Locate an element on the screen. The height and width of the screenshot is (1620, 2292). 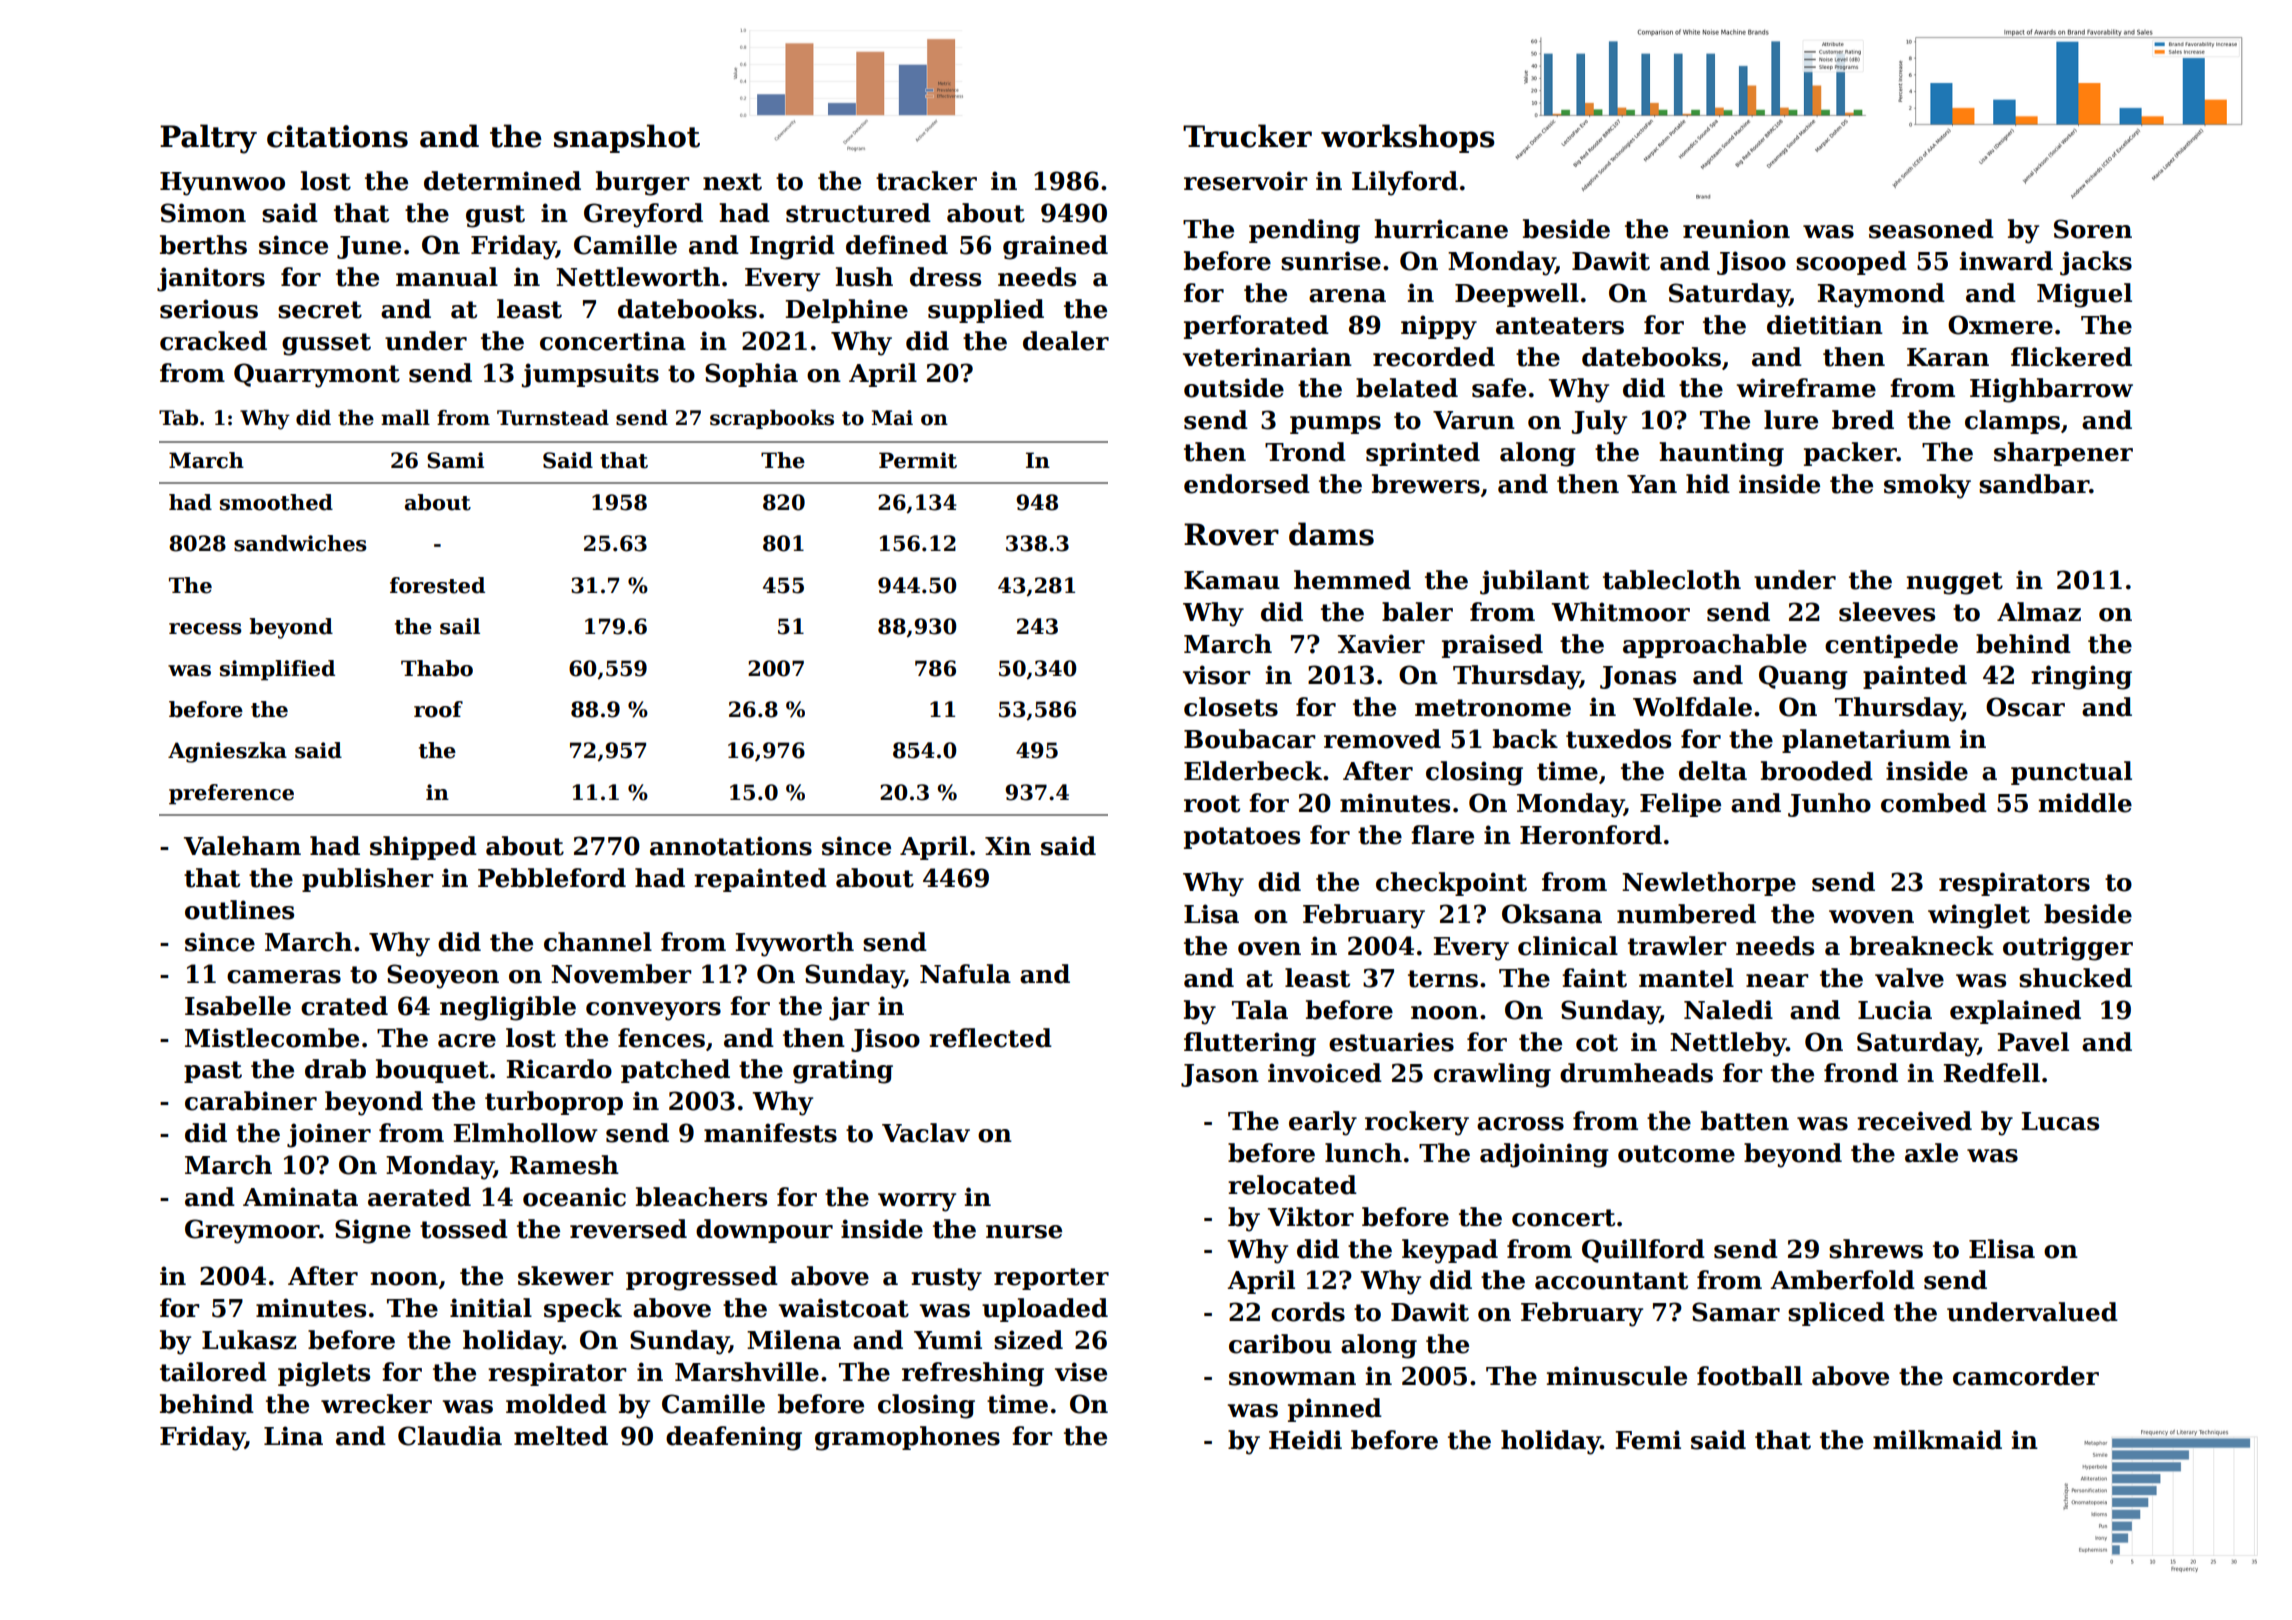
faint is located at coordinates (1594, 978).
